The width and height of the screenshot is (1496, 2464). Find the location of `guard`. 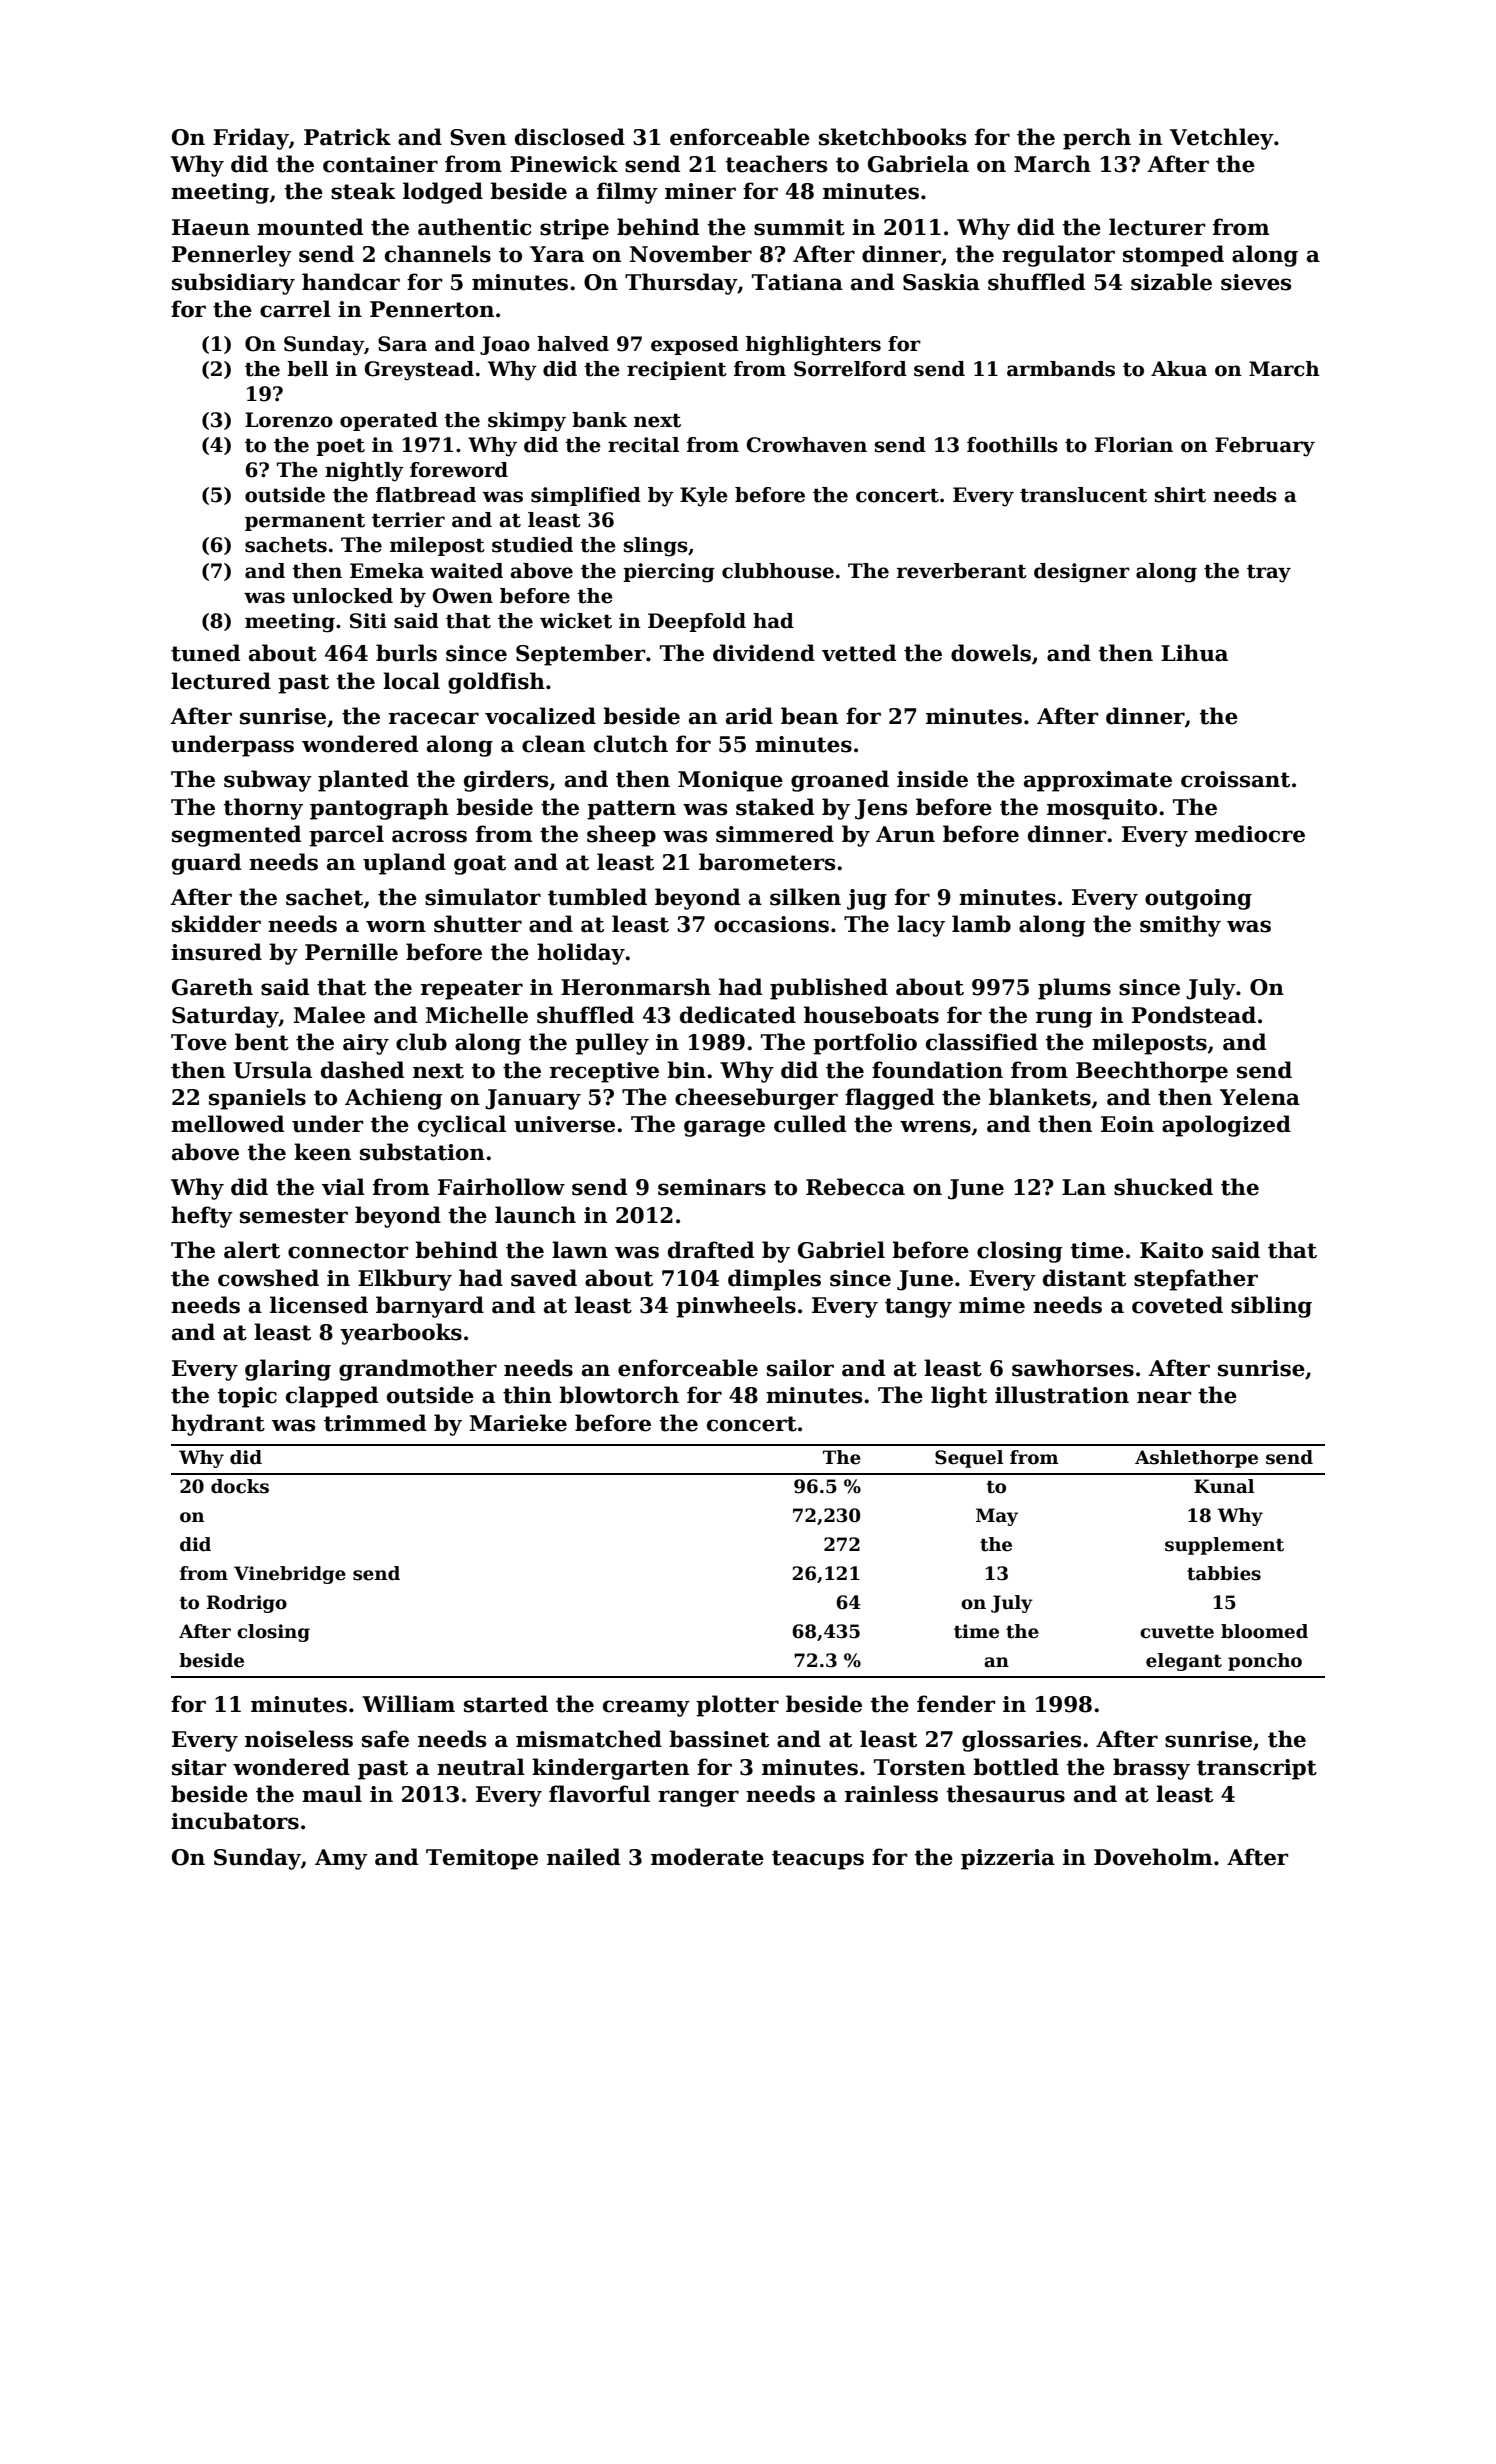

guard is located at coordinates (206, 864).
